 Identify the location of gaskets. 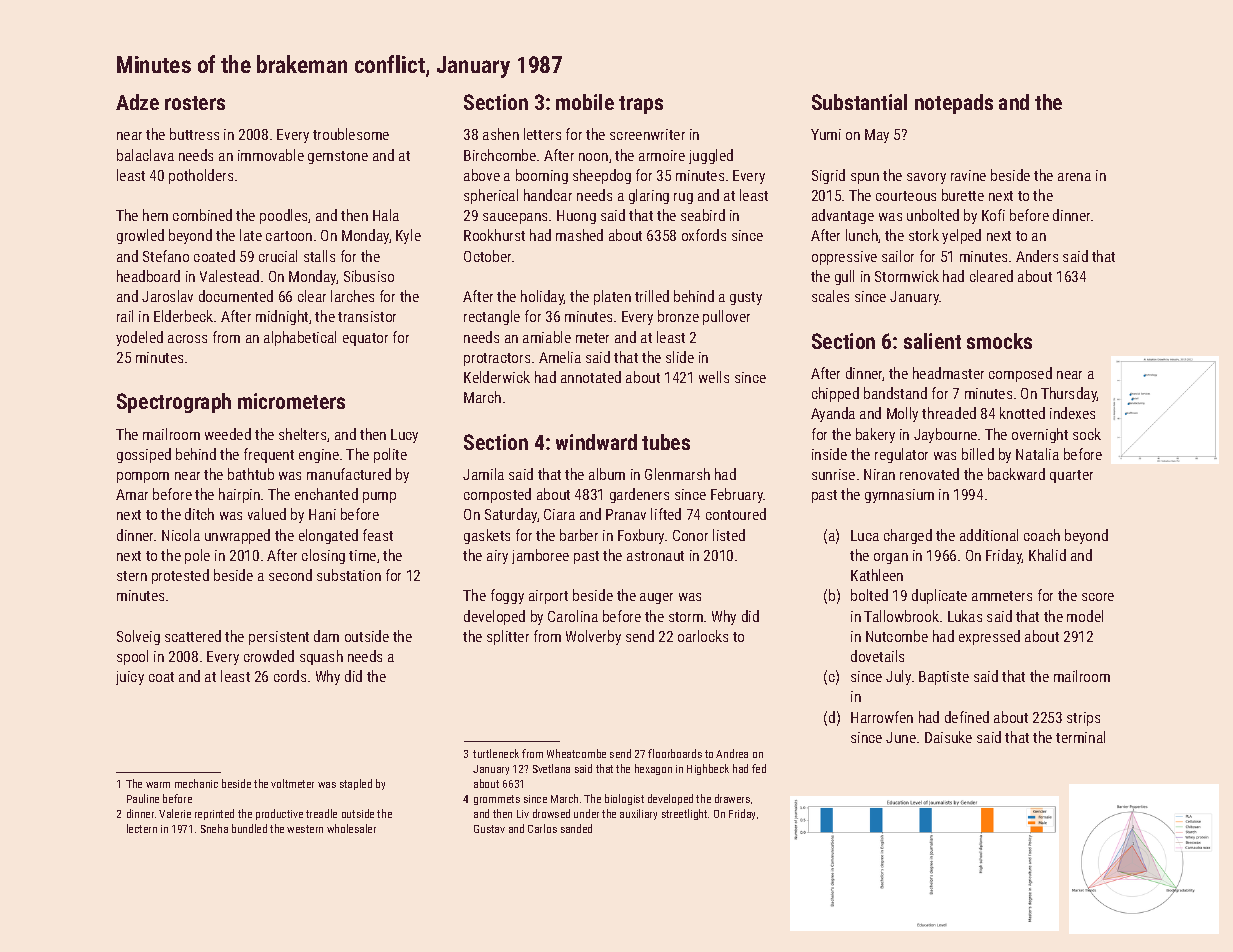
(487, 536).
